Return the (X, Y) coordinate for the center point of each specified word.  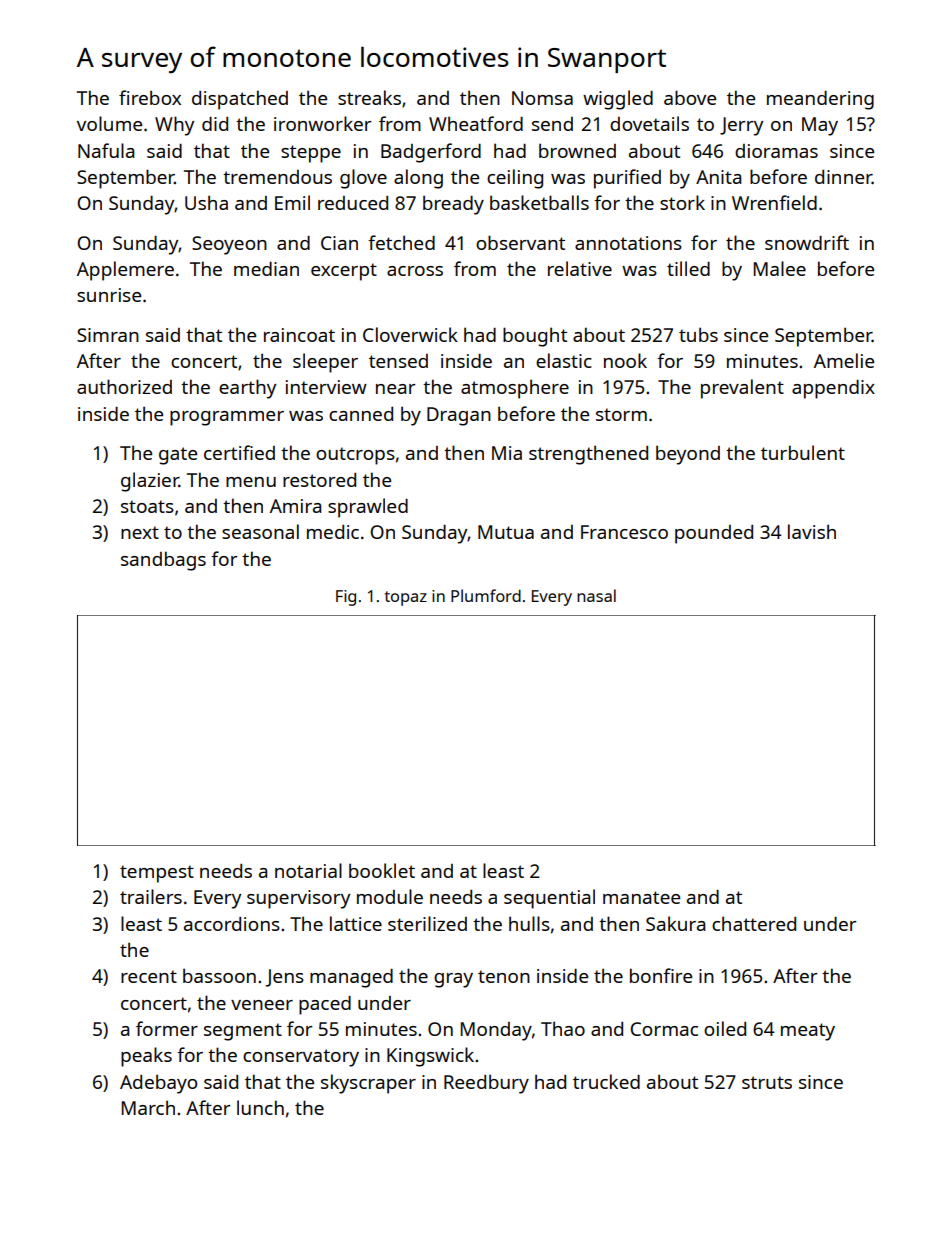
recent (149, 976)
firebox (150, 97)
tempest (157, 874)
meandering (820, 100)
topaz (406, 598)
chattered (754, 923)
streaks (369, 97)
